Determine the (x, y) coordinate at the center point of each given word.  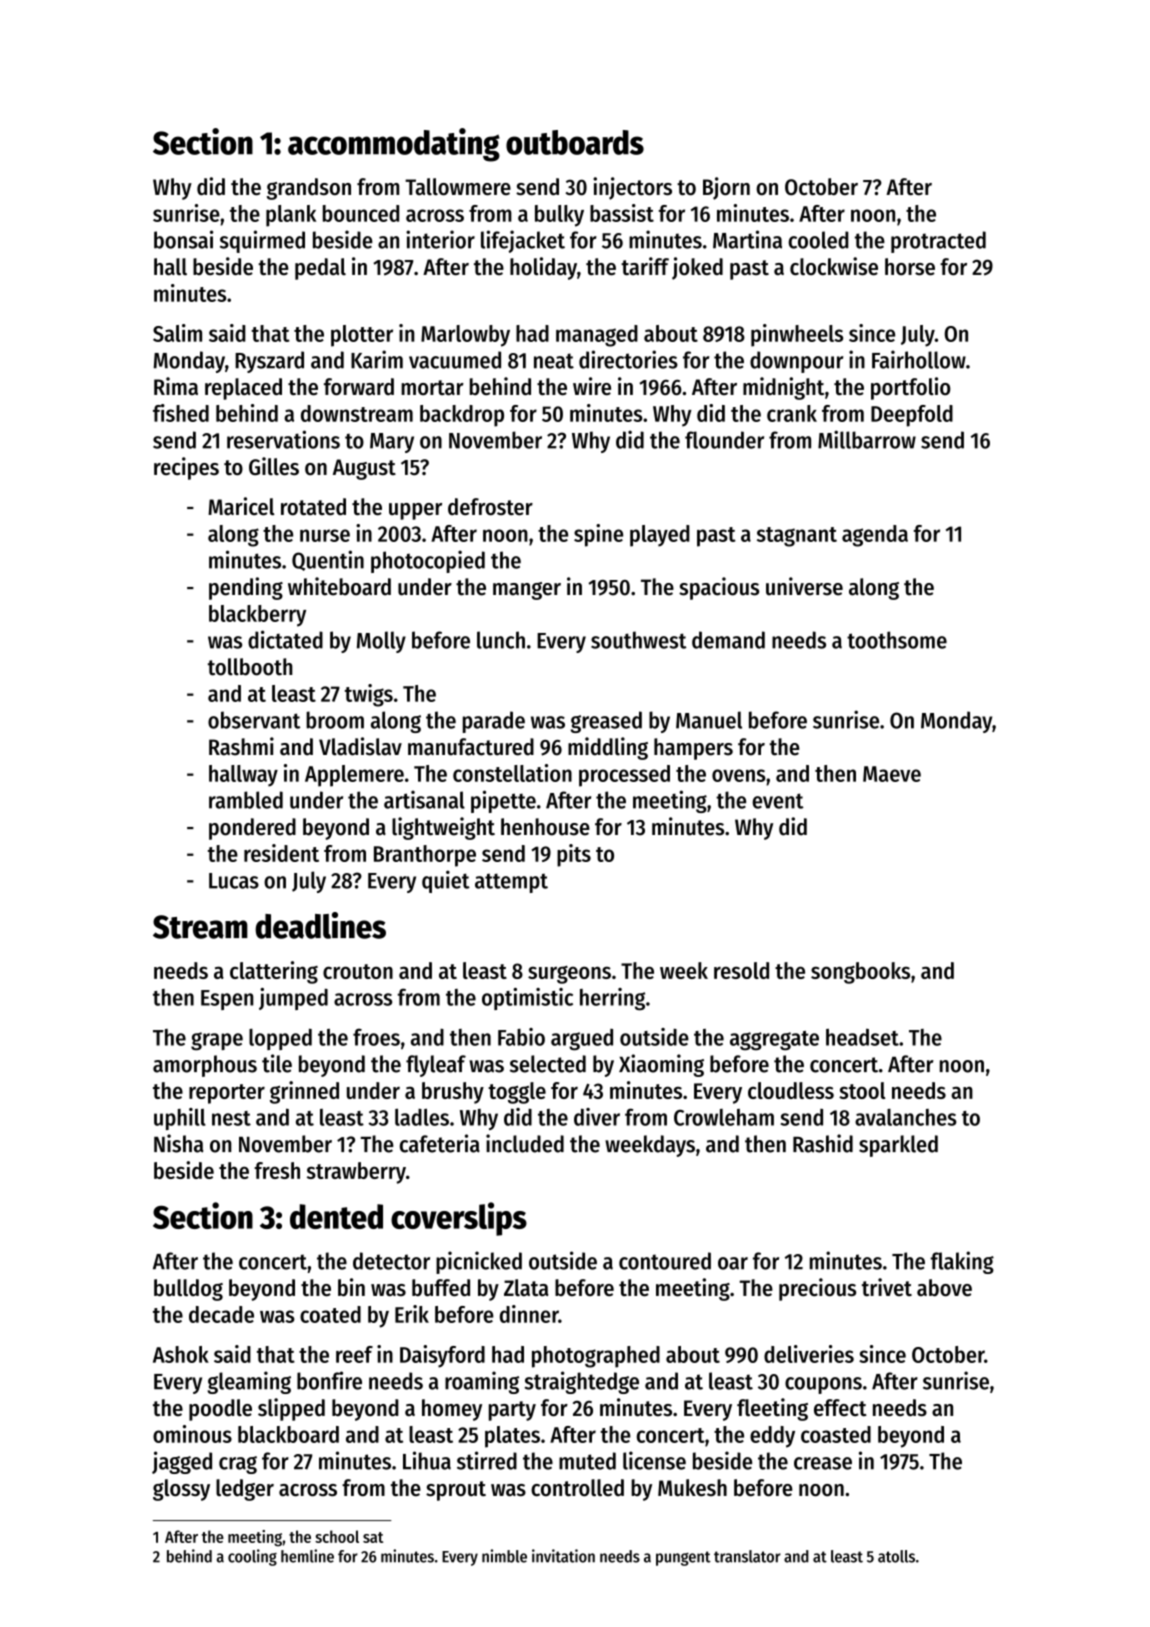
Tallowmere (458, 187)
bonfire (329, 1380)
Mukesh (692, 1488)
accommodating (394, 145)
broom (335, 720)
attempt (511, 883)
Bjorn (726, 188)
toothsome (897, 640)
